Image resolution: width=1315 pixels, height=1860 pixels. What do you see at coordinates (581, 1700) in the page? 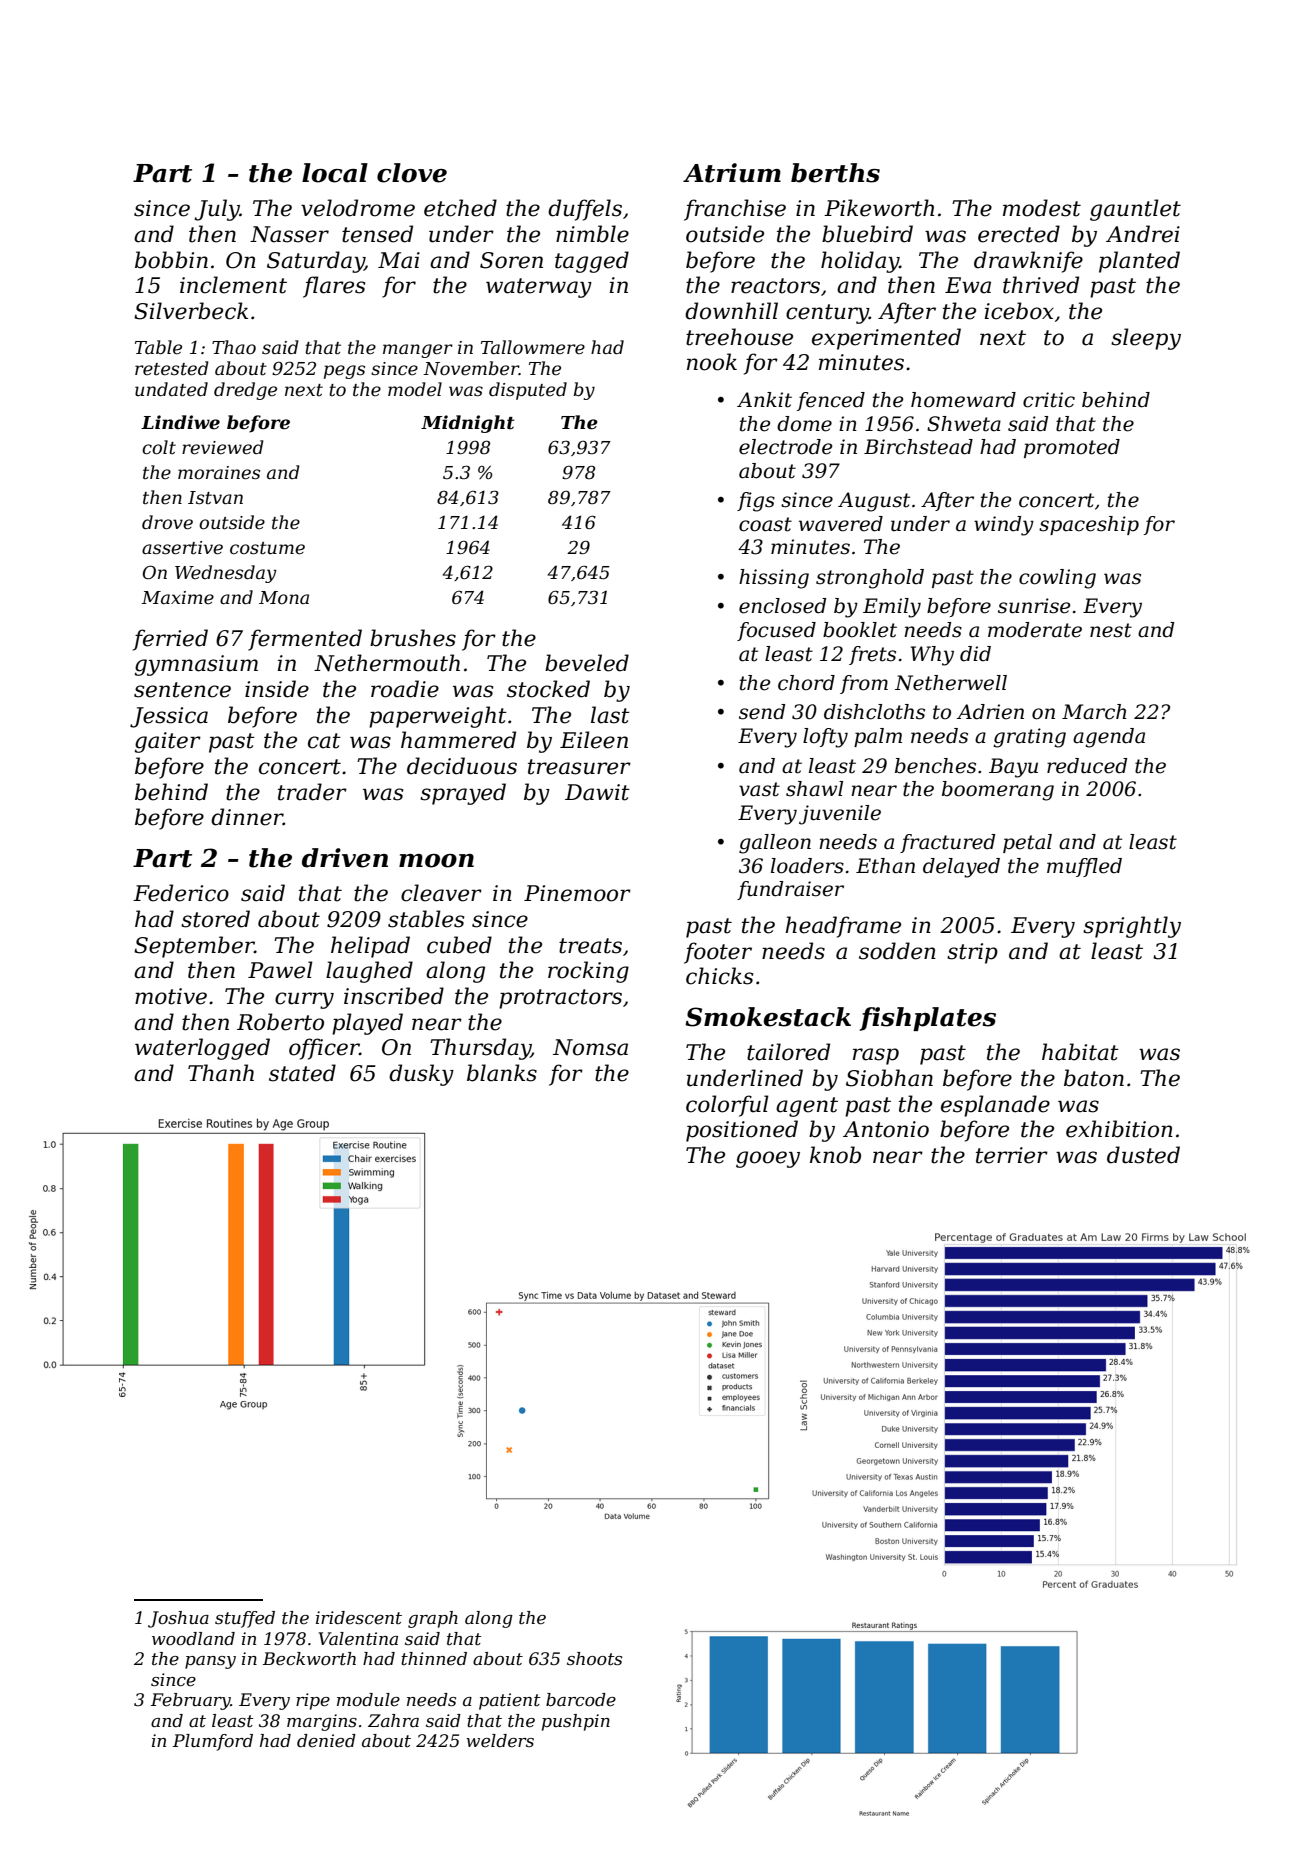
I see `barcode` at bounding box center [581, 1700].
